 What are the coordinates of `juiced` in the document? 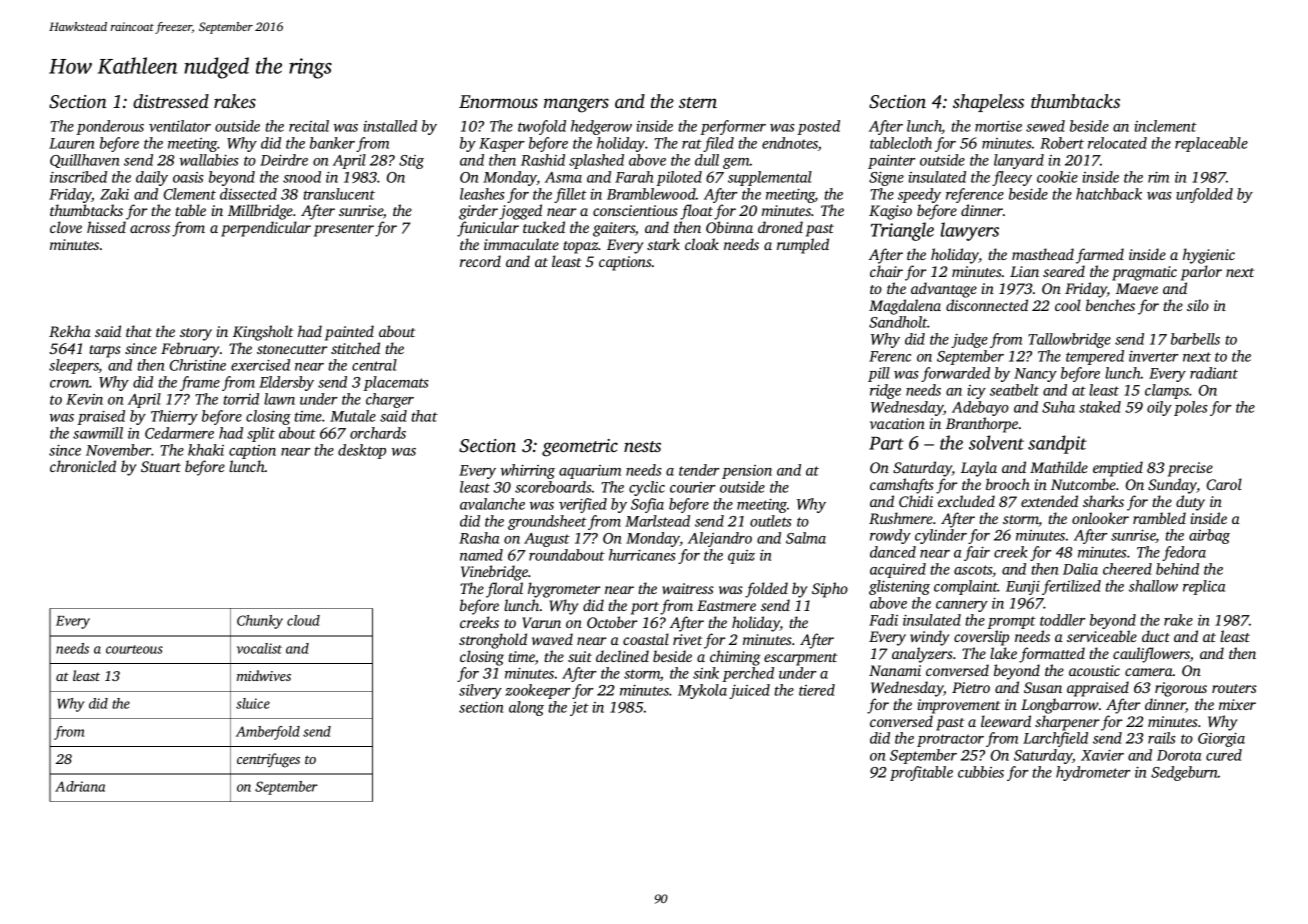 It's located at (749, 691).
